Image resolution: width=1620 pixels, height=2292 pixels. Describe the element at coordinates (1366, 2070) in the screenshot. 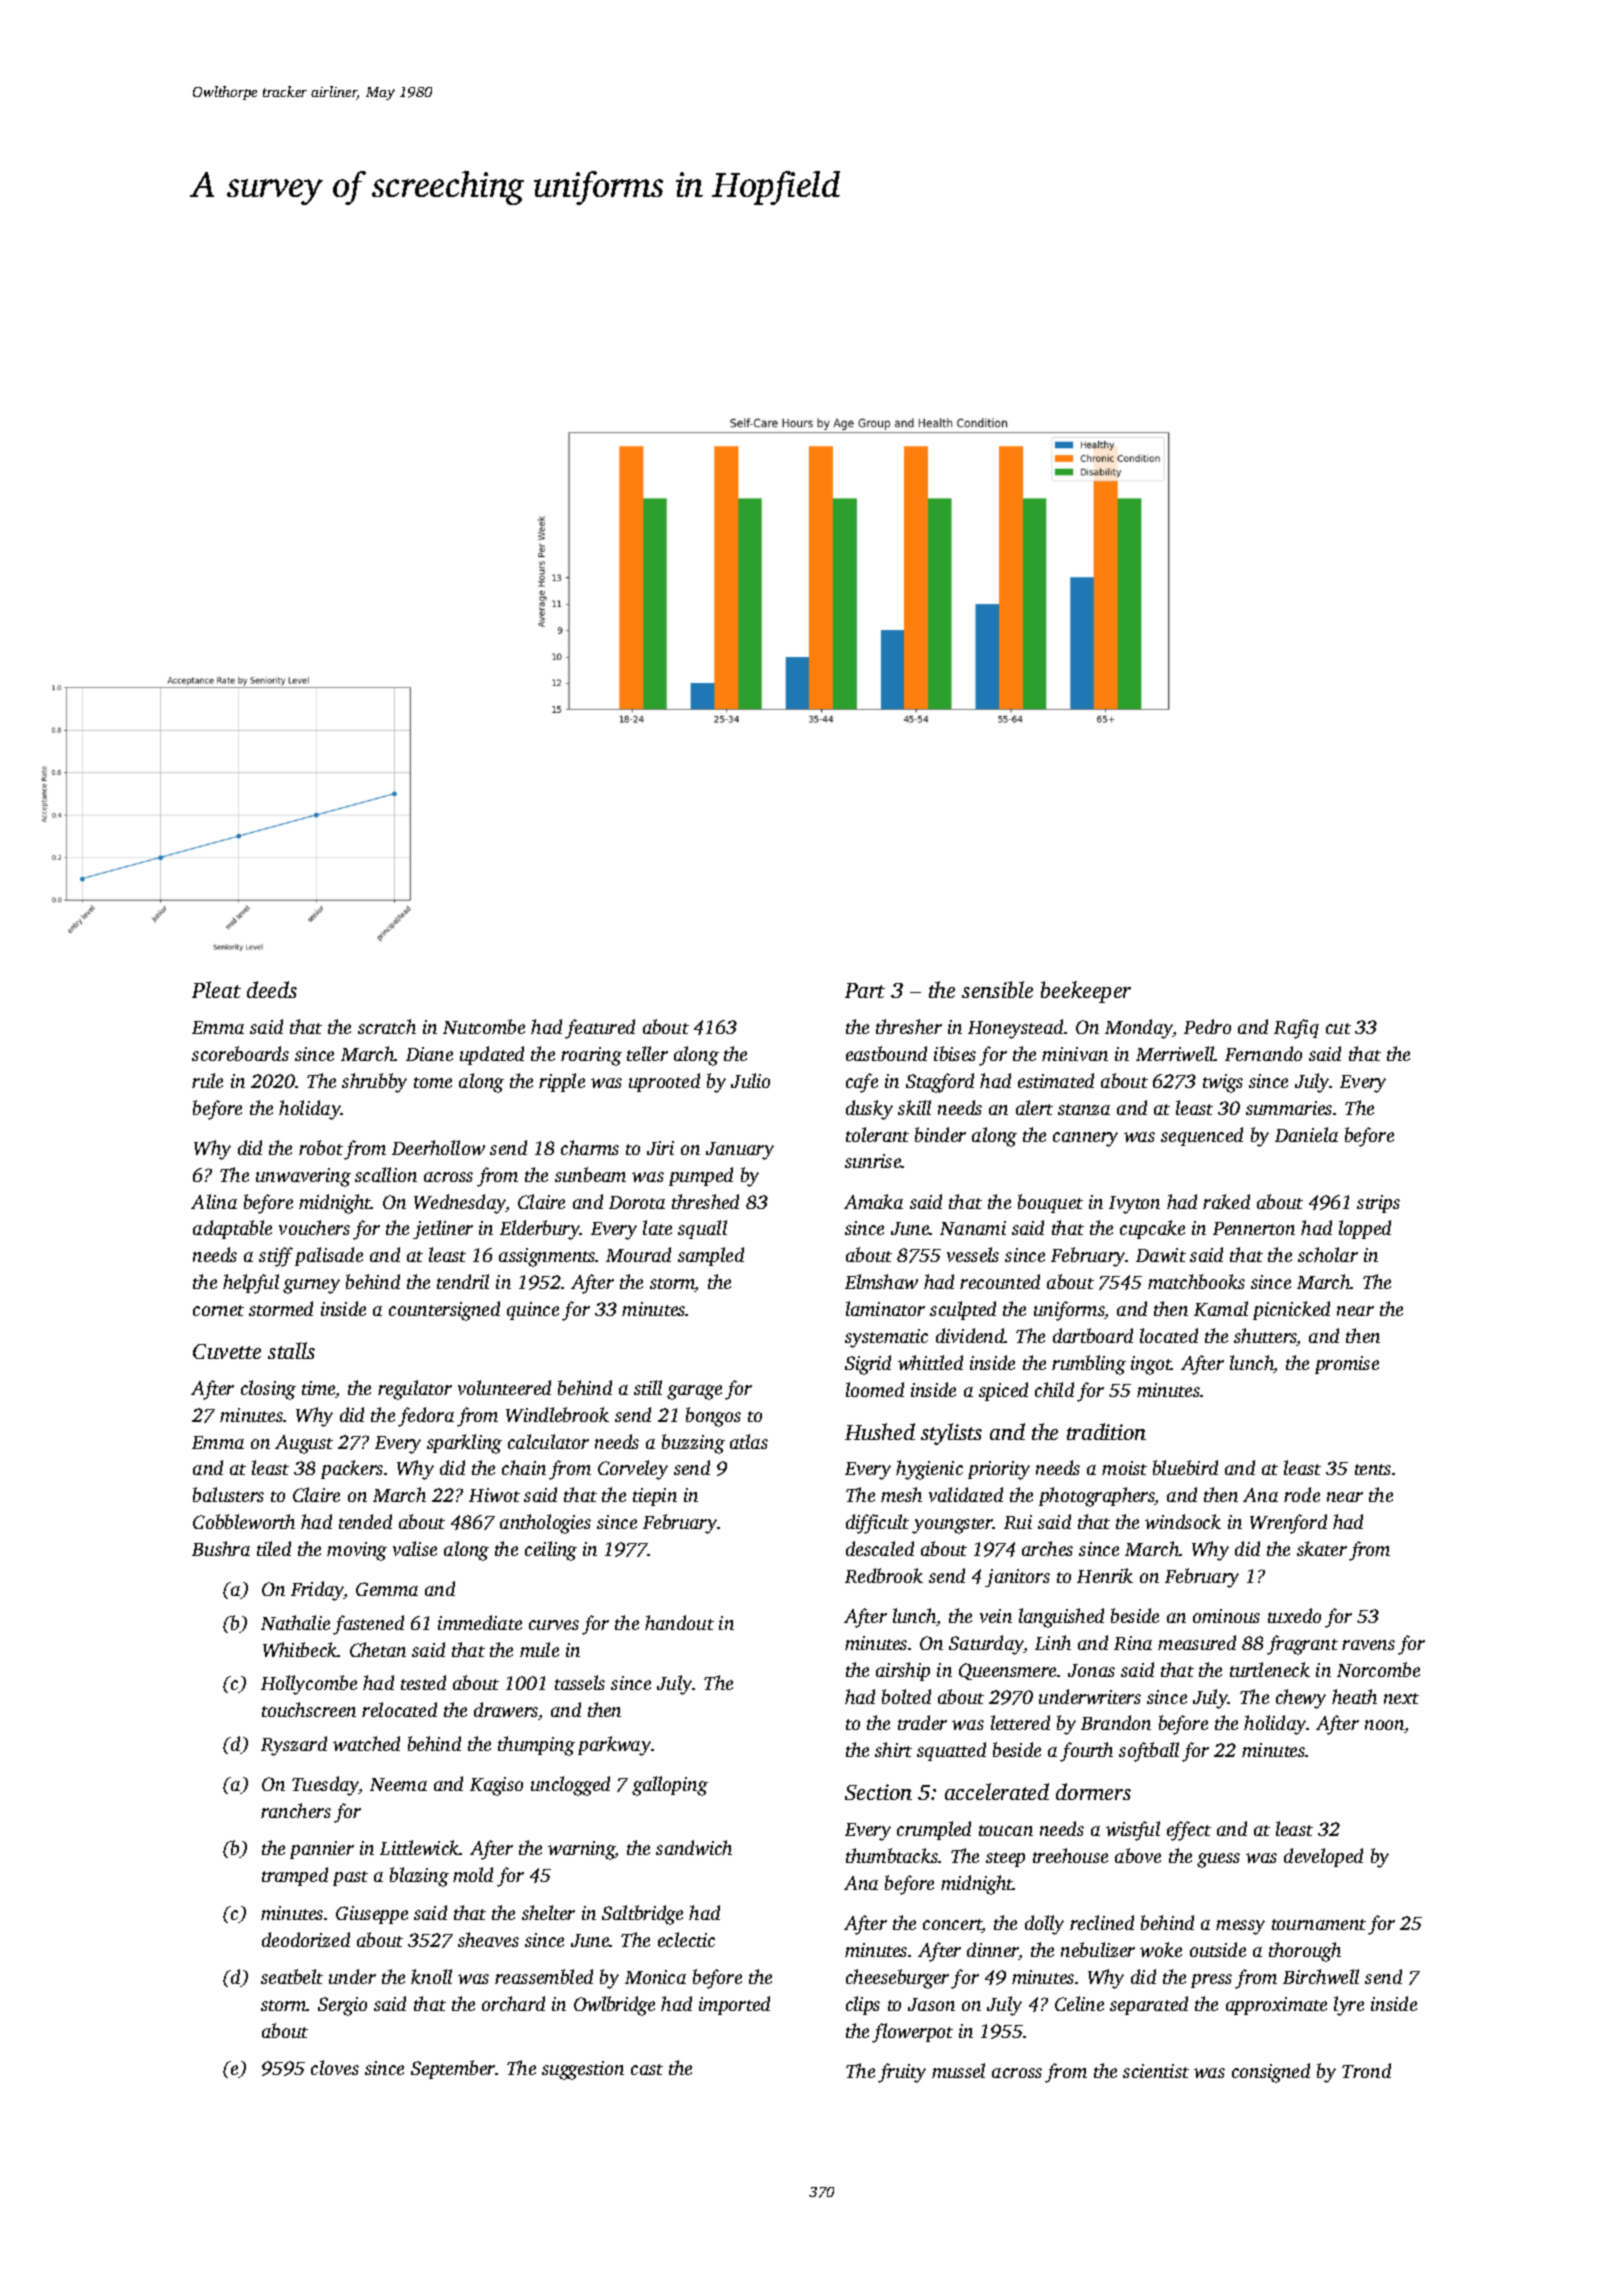

I see `Trond` at that location.
